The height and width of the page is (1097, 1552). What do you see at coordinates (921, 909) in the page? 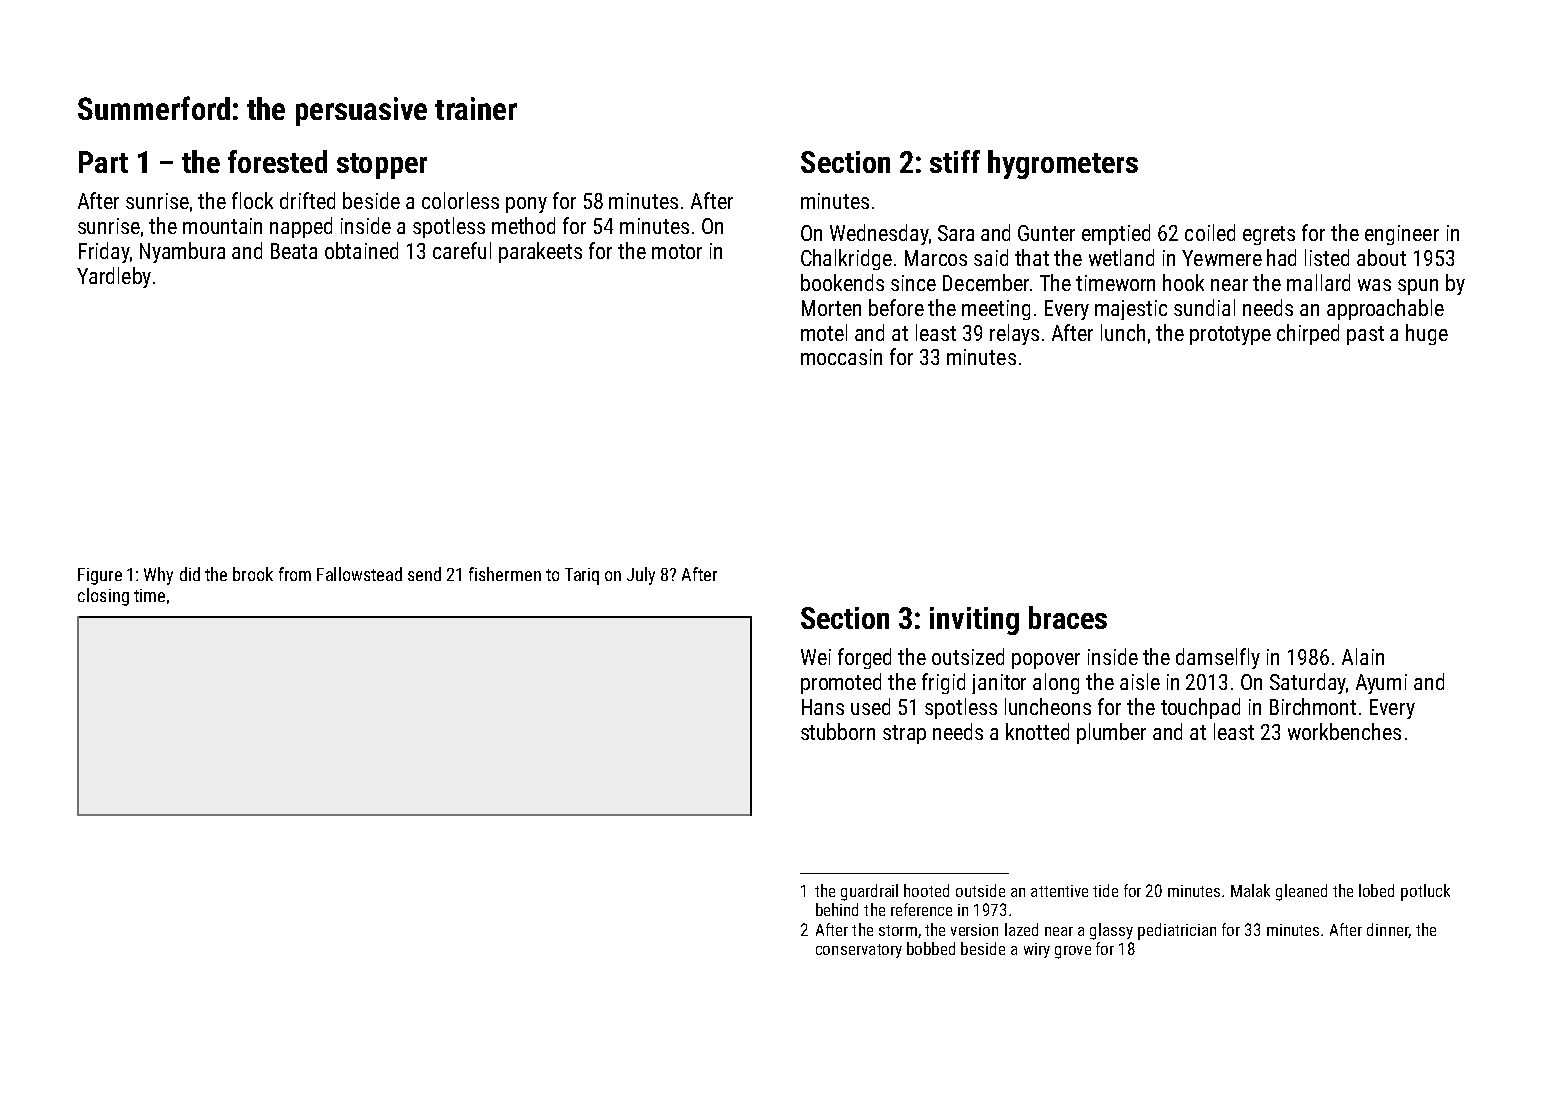
I see `reference` at bounding box center [921, 909].
